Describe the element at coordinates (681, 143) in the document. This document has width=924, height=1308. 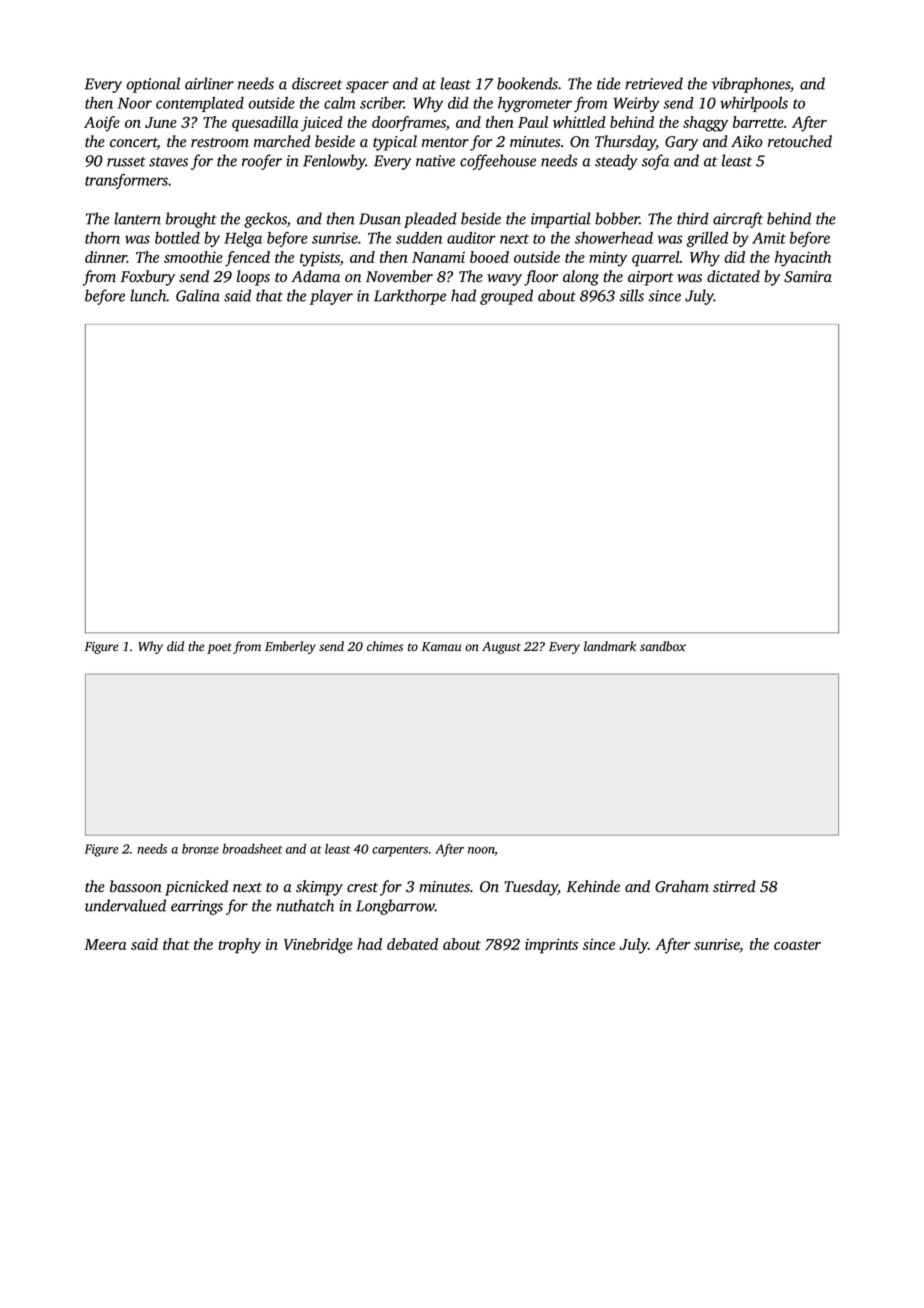
I see `Gary` at that location.
